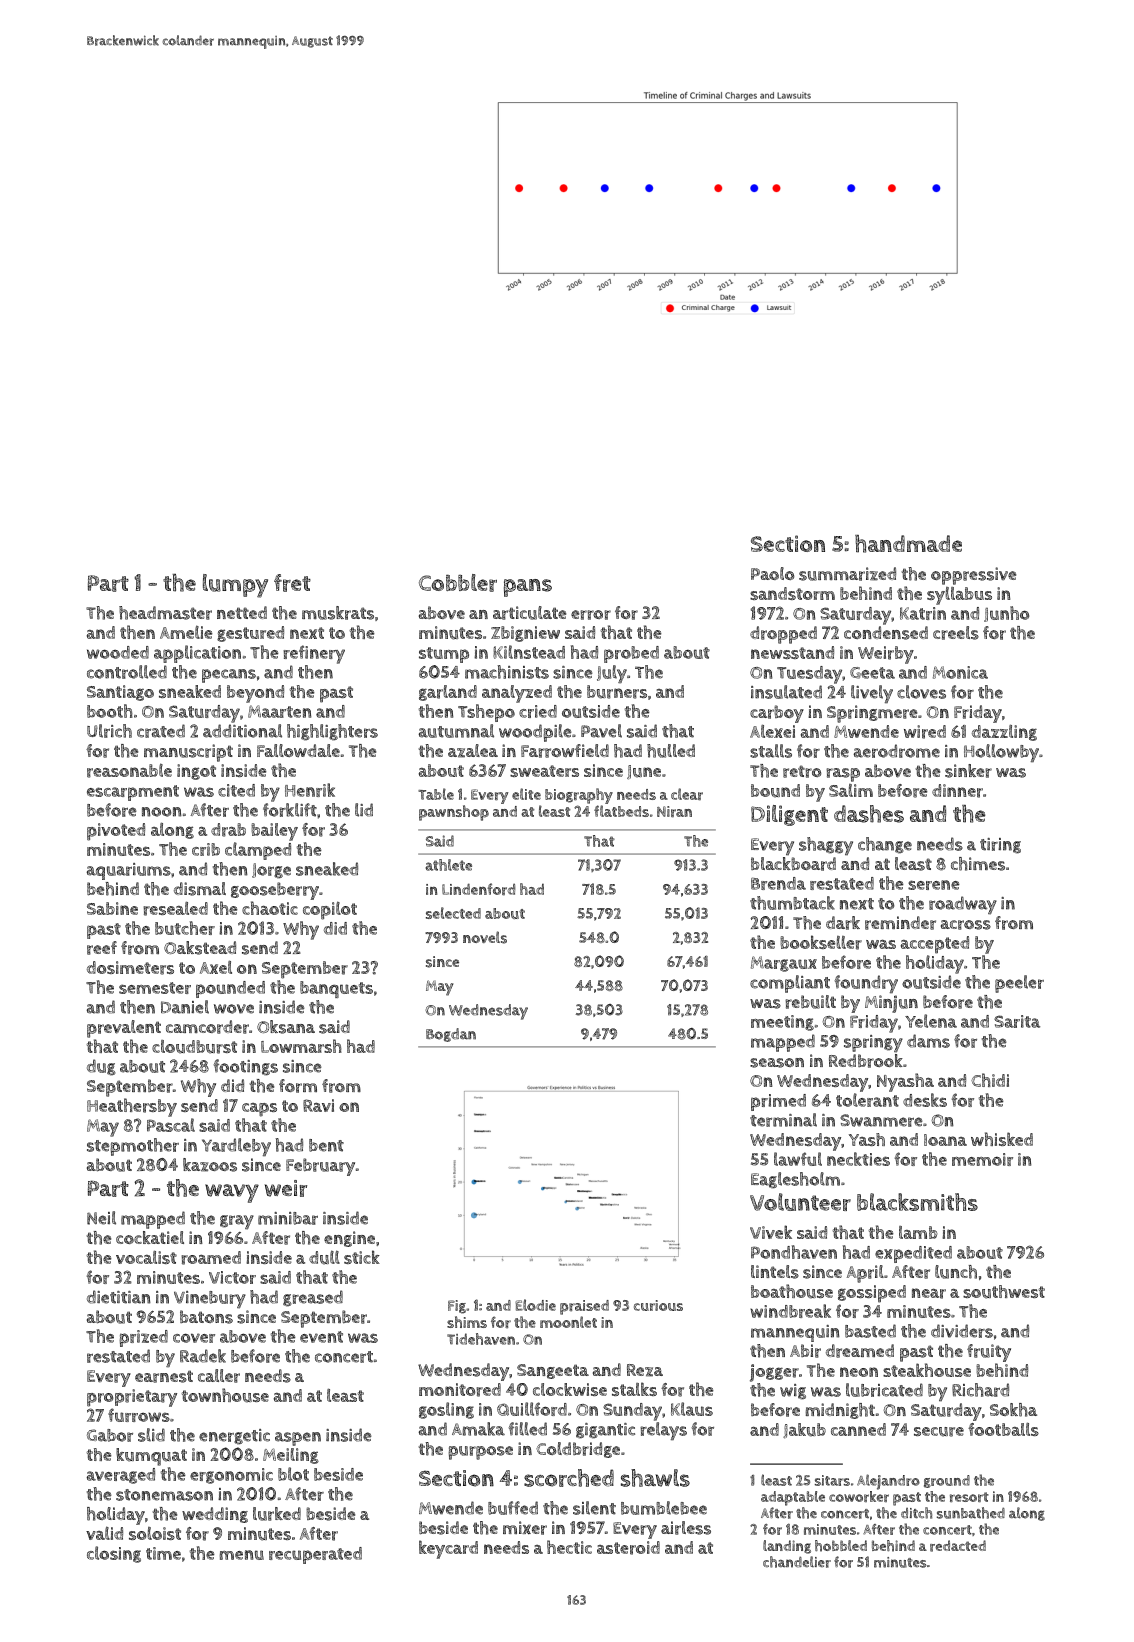 The height and width of the image is (1642, 1134). I want to click on Lowmarsh, so click(301, 1046).
